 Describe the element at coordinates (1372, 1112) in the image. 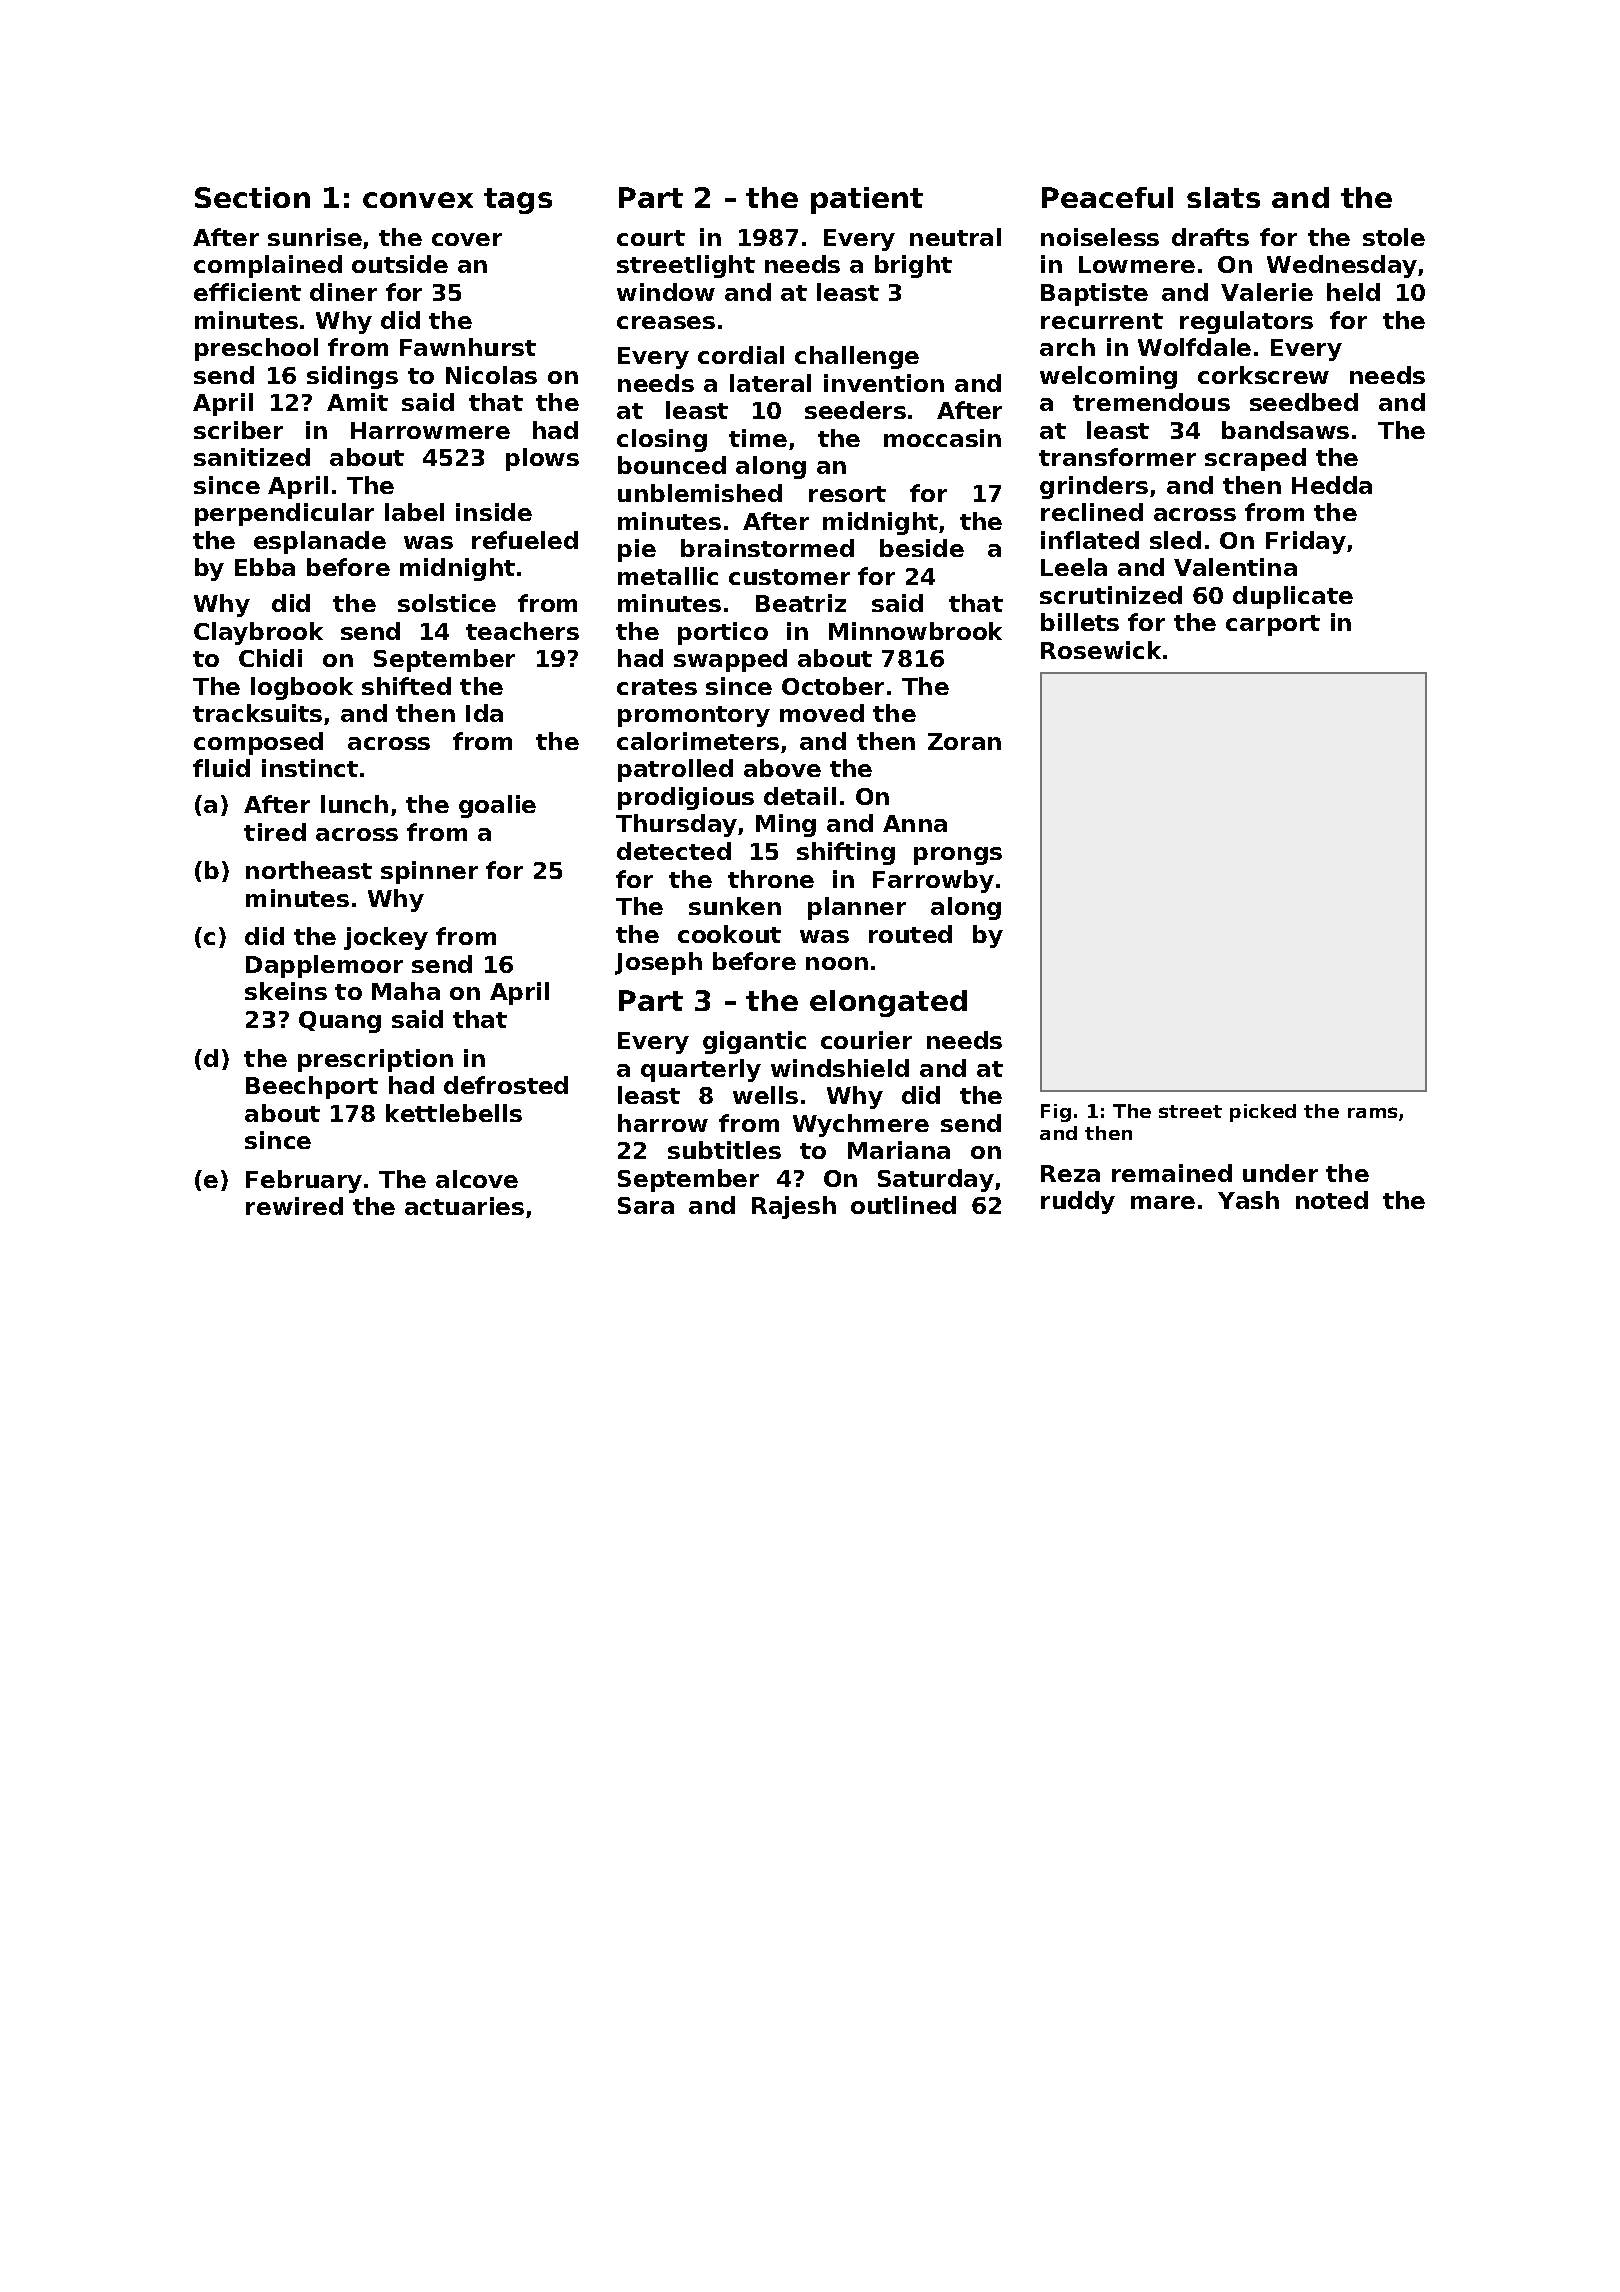

I see `rams` at that location.
